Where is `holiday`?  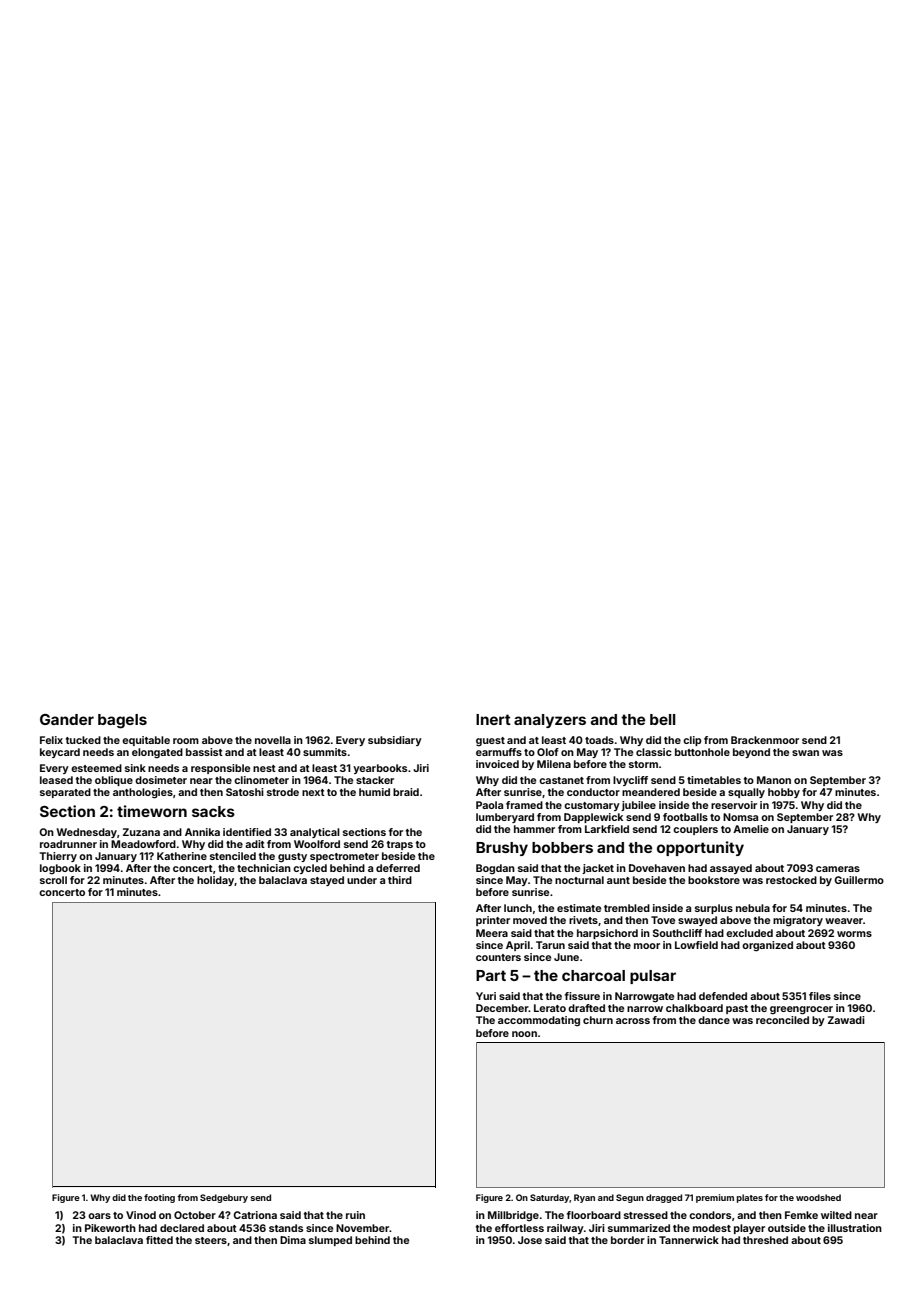
holiday is located at coordinates (215, 881).
